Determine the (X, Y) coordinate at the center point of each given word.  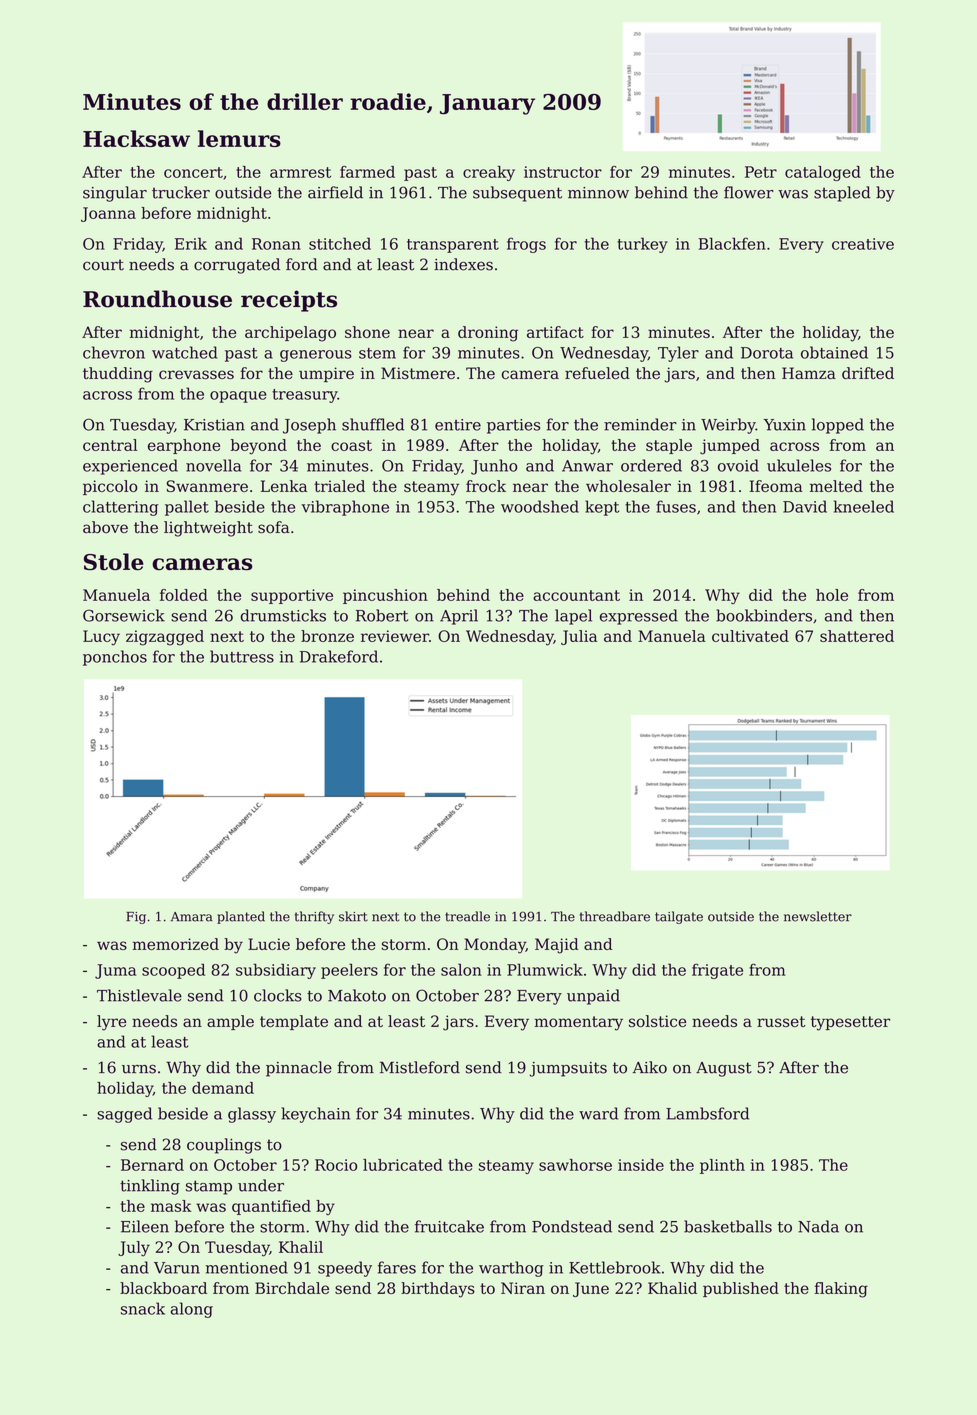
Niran (523, 1288)
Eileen (145, 1226)
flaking (841, 1290)
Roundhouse (157, 299)
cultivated (750, 636)
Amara (192, 917)
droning (488, 334)
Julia (579, 637)
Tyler (678, 354)
